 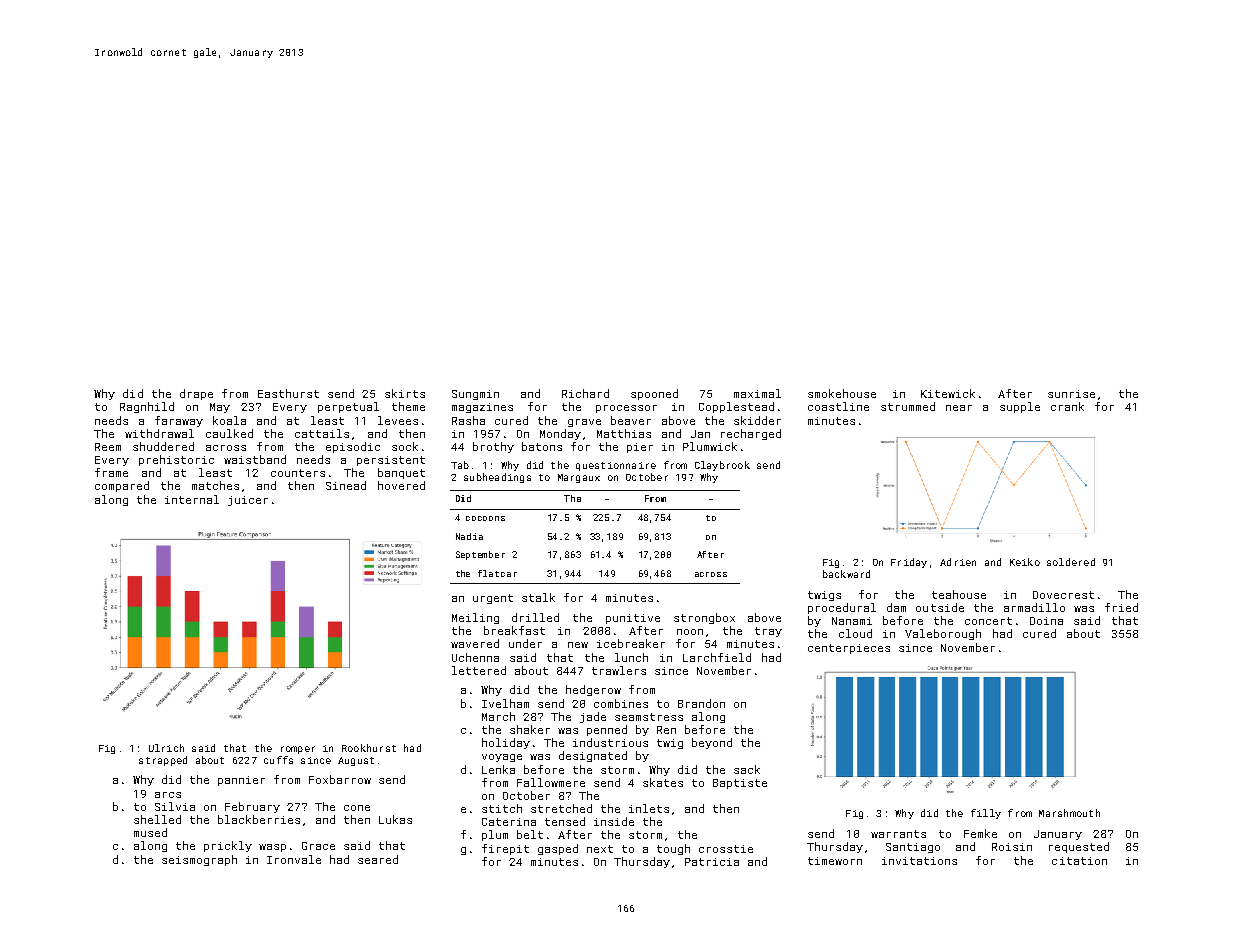 I want to click on seared, so click(x=378, y=859).
